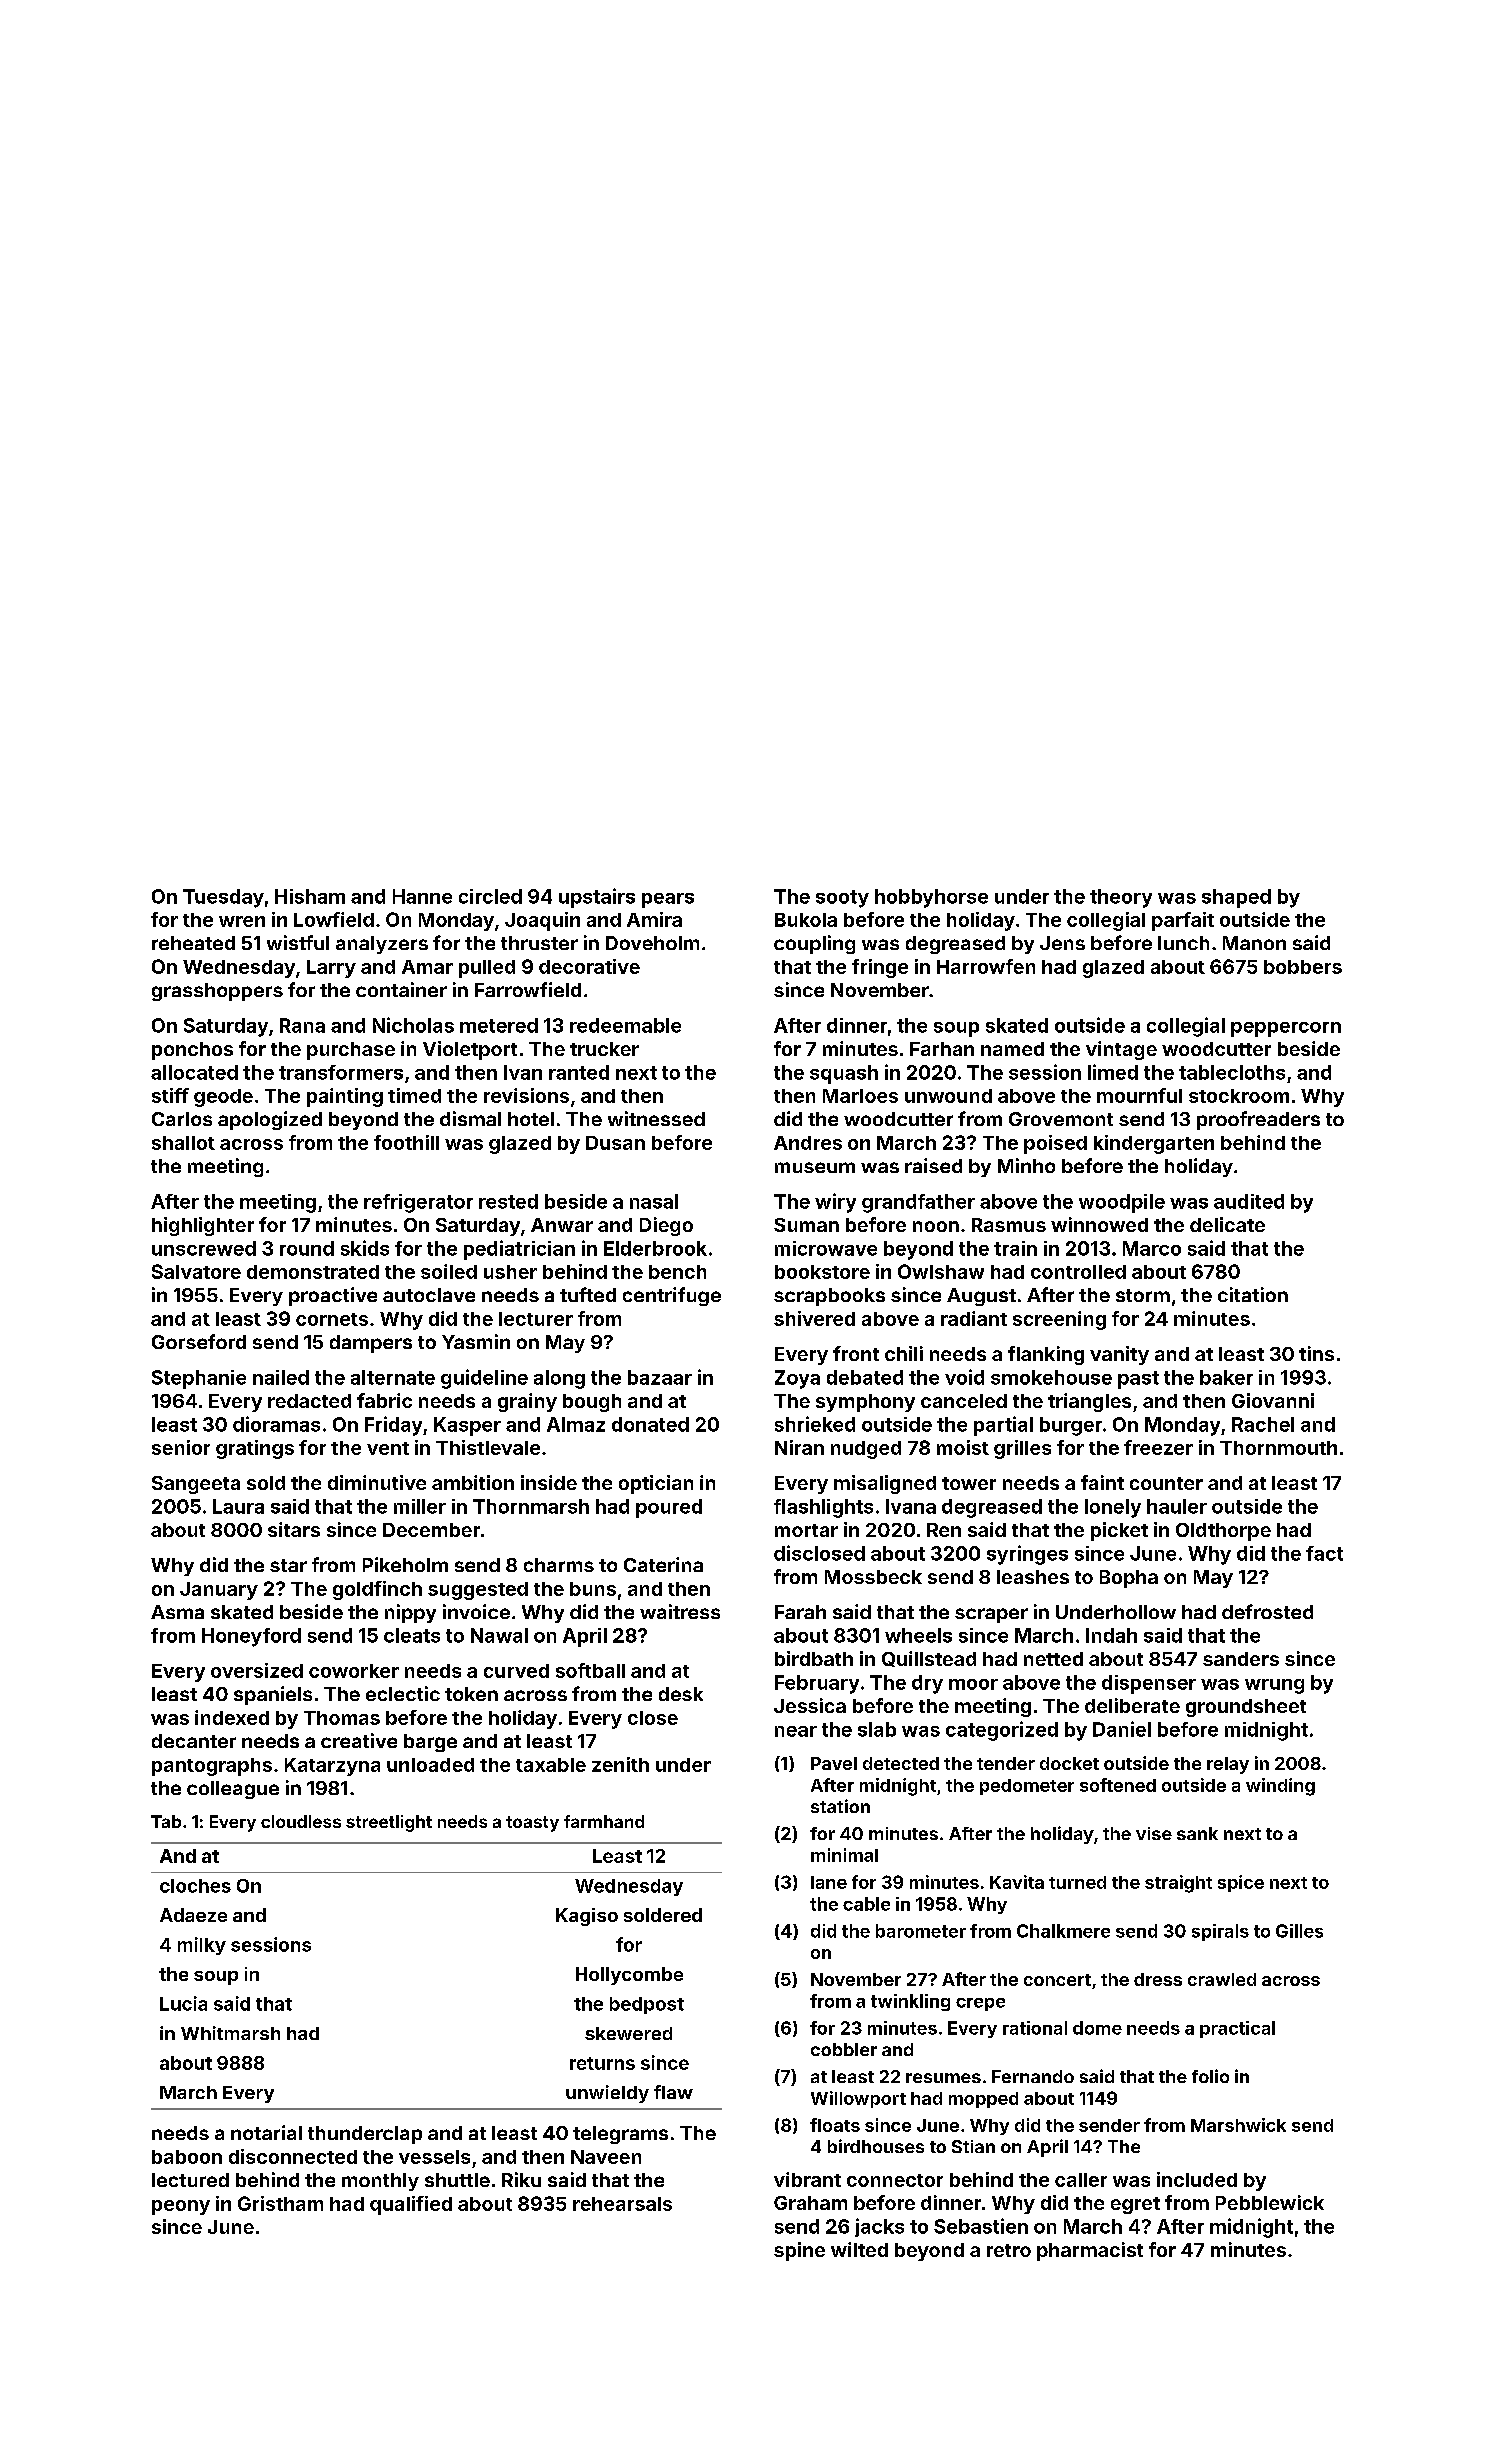 This screenshot has width=1496, height=2464. What do you see at coordinates (332, 1767) in the screenshot?
I see `Katarzyna` at bounding box center [332, 1767].
